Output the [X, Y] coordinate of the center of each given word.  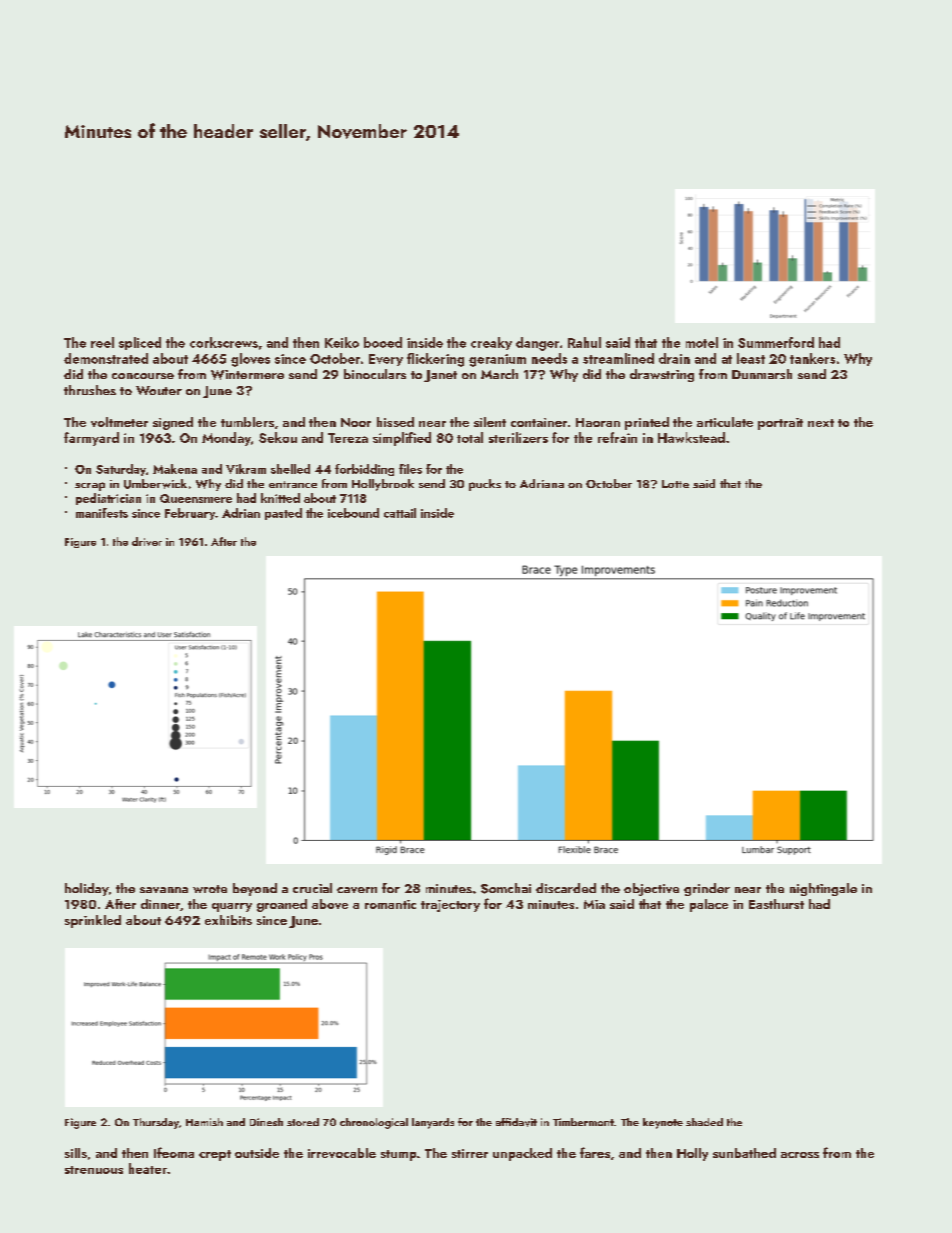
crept [215, 1155]
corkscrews [224, 342]
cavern [357, 890]
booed [383, 342]
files [410, 469]
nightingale [823, 889]
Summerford [776, 342]
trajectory [450, 906]
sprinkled [93, 921]
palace [709, 905]
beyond [255, 889]
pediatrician [108, 499]
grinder [707, 889]
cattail [400, 513]
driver [147, 541]
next [821, 423]
